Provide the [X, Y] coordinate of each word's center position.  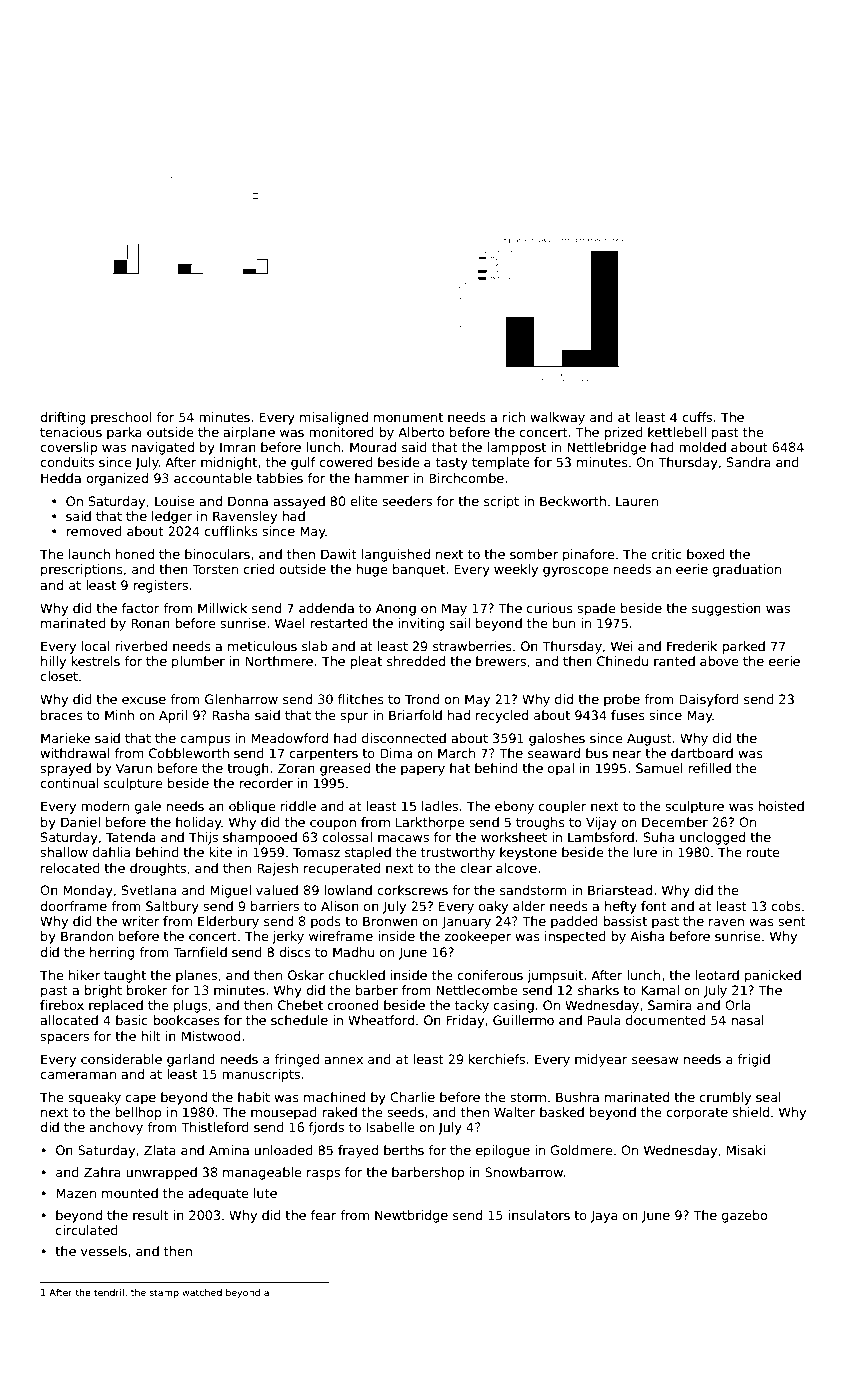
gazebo [744, 1216]
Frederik [692, 646]
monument [408, 417]
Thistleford [215, 1127]
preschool [121, 418]
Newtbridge [411, 1216]
